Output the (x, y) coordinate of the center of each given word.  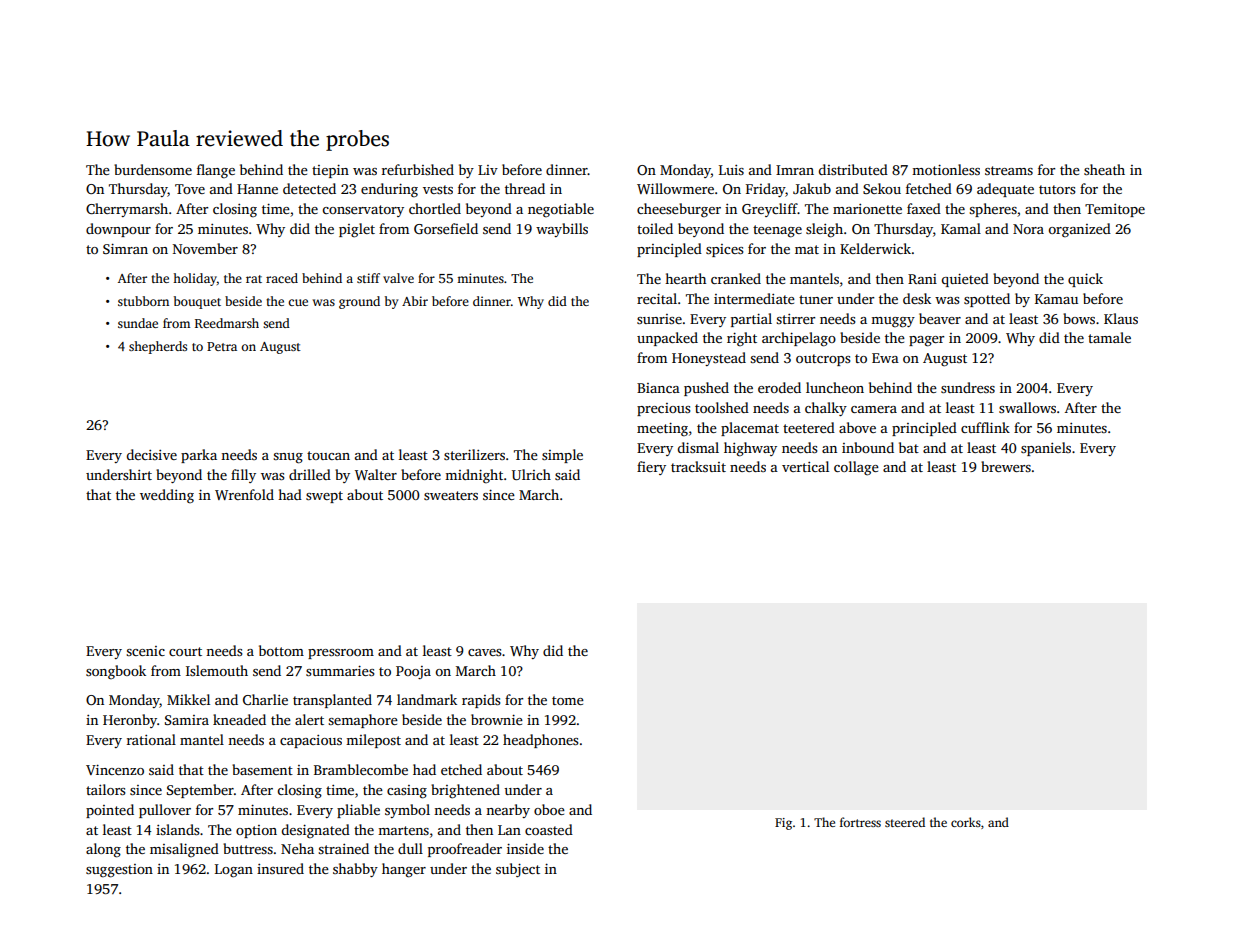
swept (324, 497)
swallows (1027, 407)
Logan (234, 871)
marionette (867, 209)
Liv (488, 170)
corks (966, 822)
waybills (562, 230)
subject (518, 870)
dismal (698, 447)
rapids (481, 701)
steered (905, 822)
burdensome (153, 169)
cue (298, 302)
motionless (946, 169)
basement (262, 769)
